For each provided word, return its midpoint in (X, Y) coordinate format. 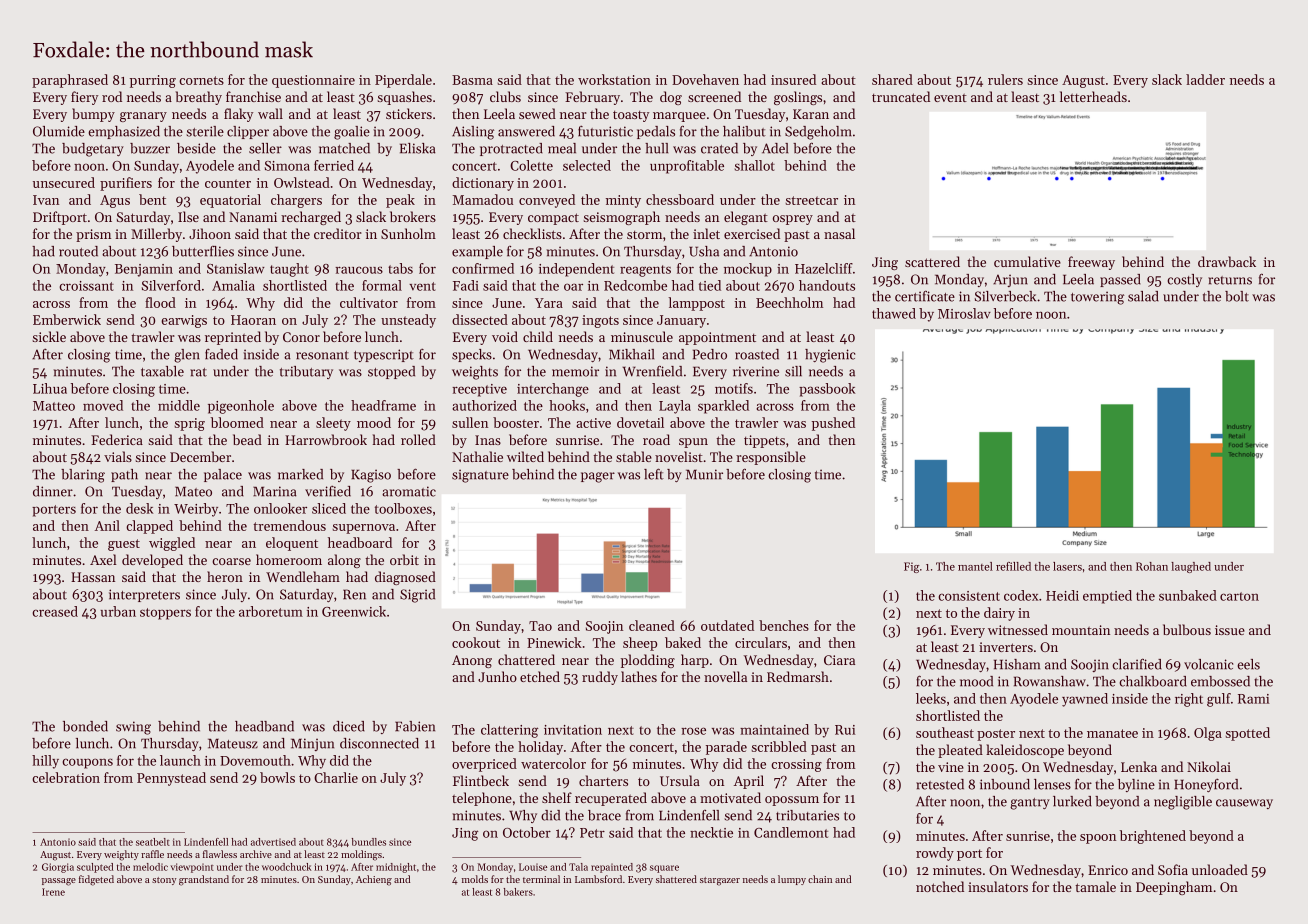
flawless (220, 854)
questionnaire (313, 81)
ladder (1205, 79)
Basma (472, 80)
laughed (1191, 567)
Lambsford (598, 879)
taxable (162, 371)
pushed (833, 424)
